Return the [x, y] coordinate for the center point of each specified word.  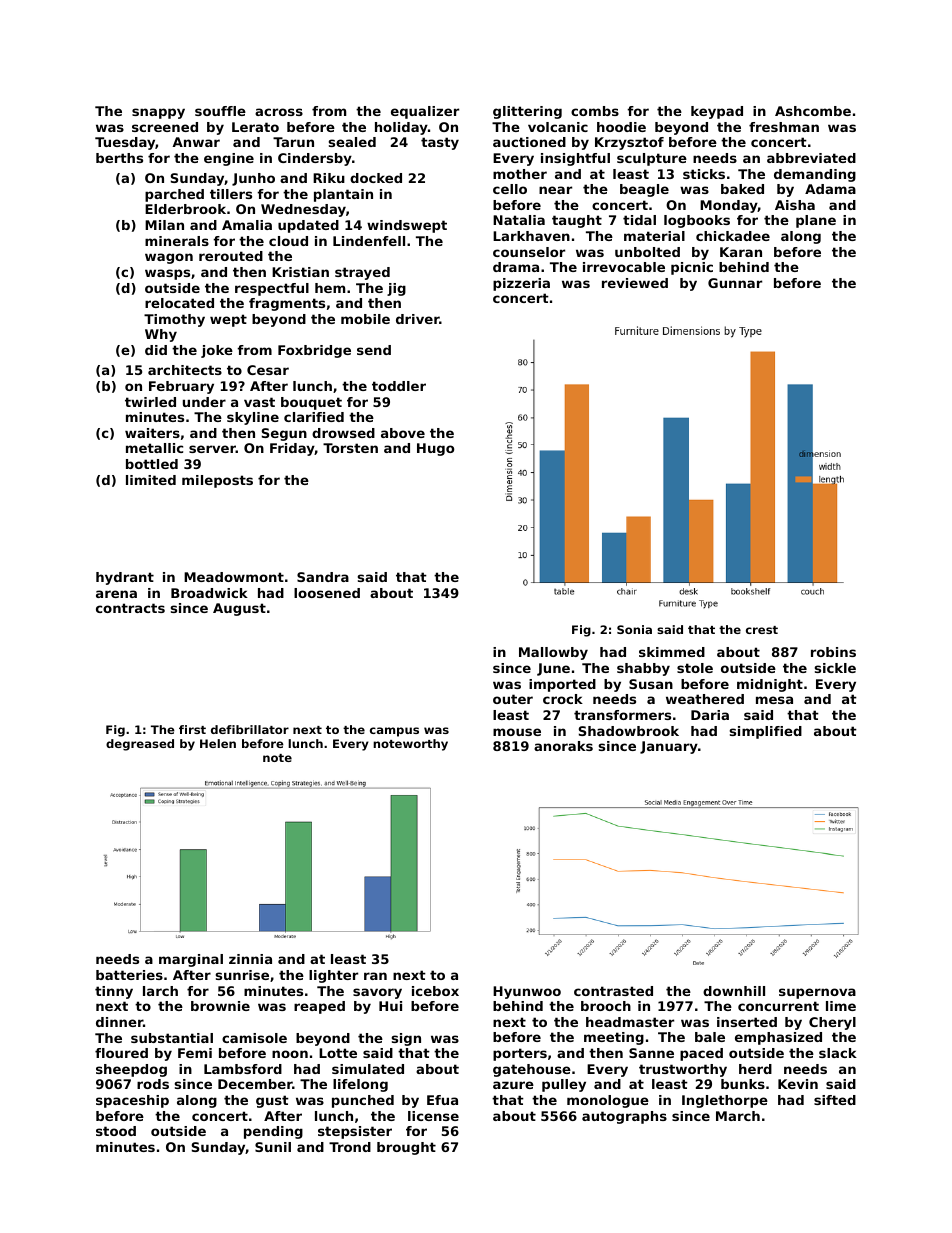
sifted [835, 1100]
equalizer [425, 112]
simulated [368, 1069]
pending [273, 1132]
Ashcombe [813, 111]
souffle [220, 111]
